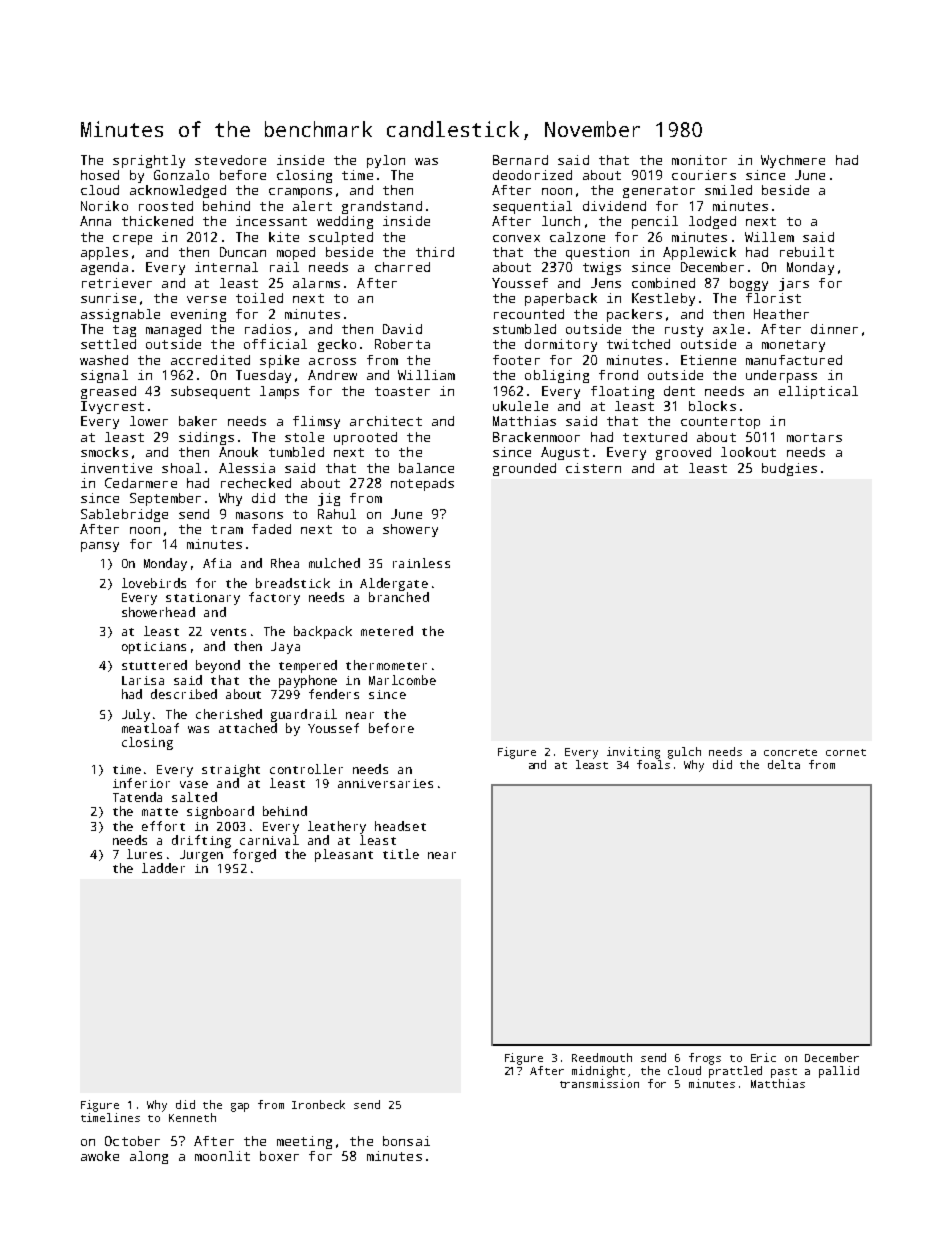 The image size is (952, 1233). I want to click on awoke, so click(100, 1156).
